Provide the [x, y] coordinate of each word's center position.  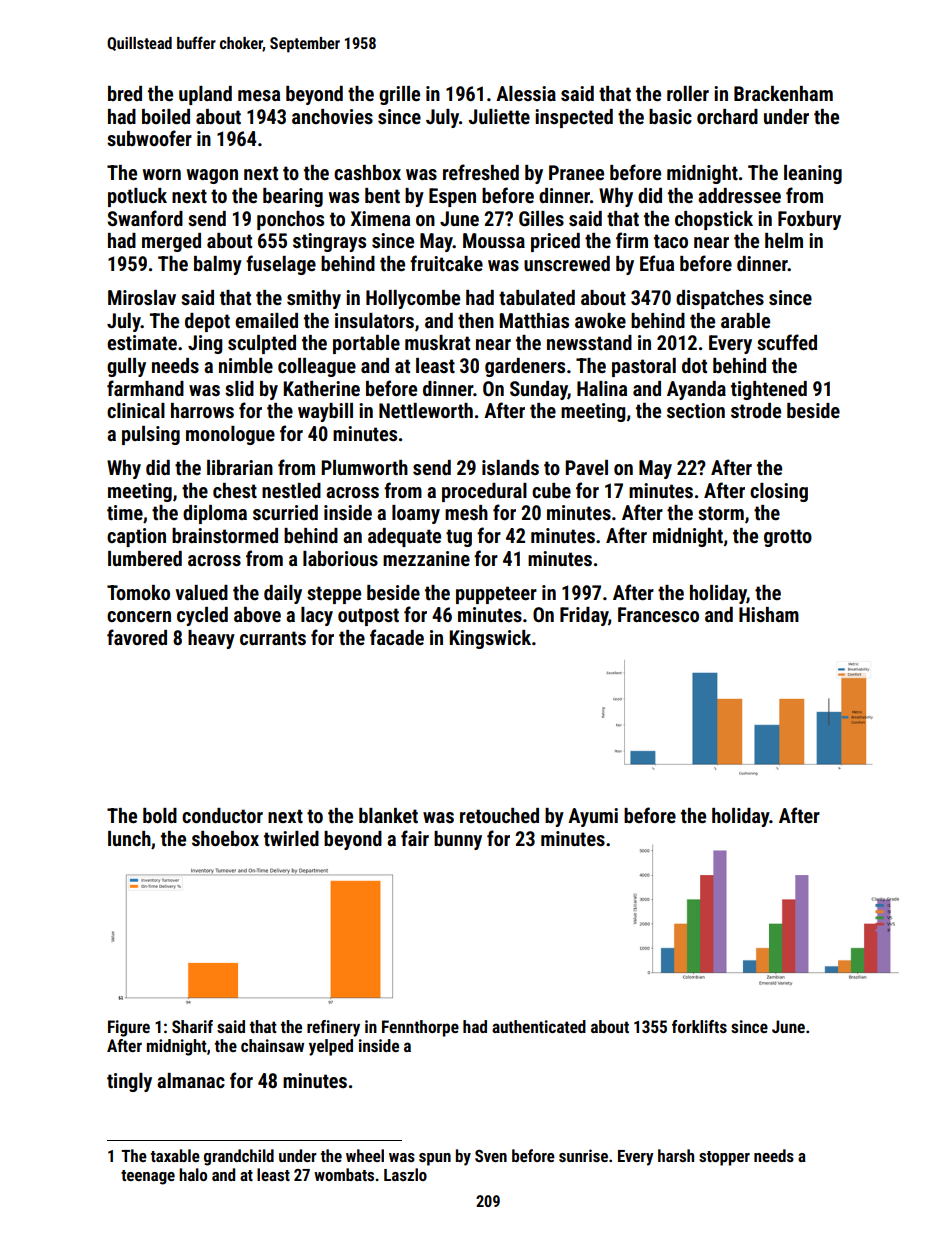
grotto [788, 538]
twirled [291, 838]
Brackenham [783, 93]
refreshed [481, 172]
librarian [240, 467]
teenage [148, 1177]
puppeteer [496, 595]
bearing [293, 197]
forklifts [699, 1026]
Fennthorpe [420, 1028]
